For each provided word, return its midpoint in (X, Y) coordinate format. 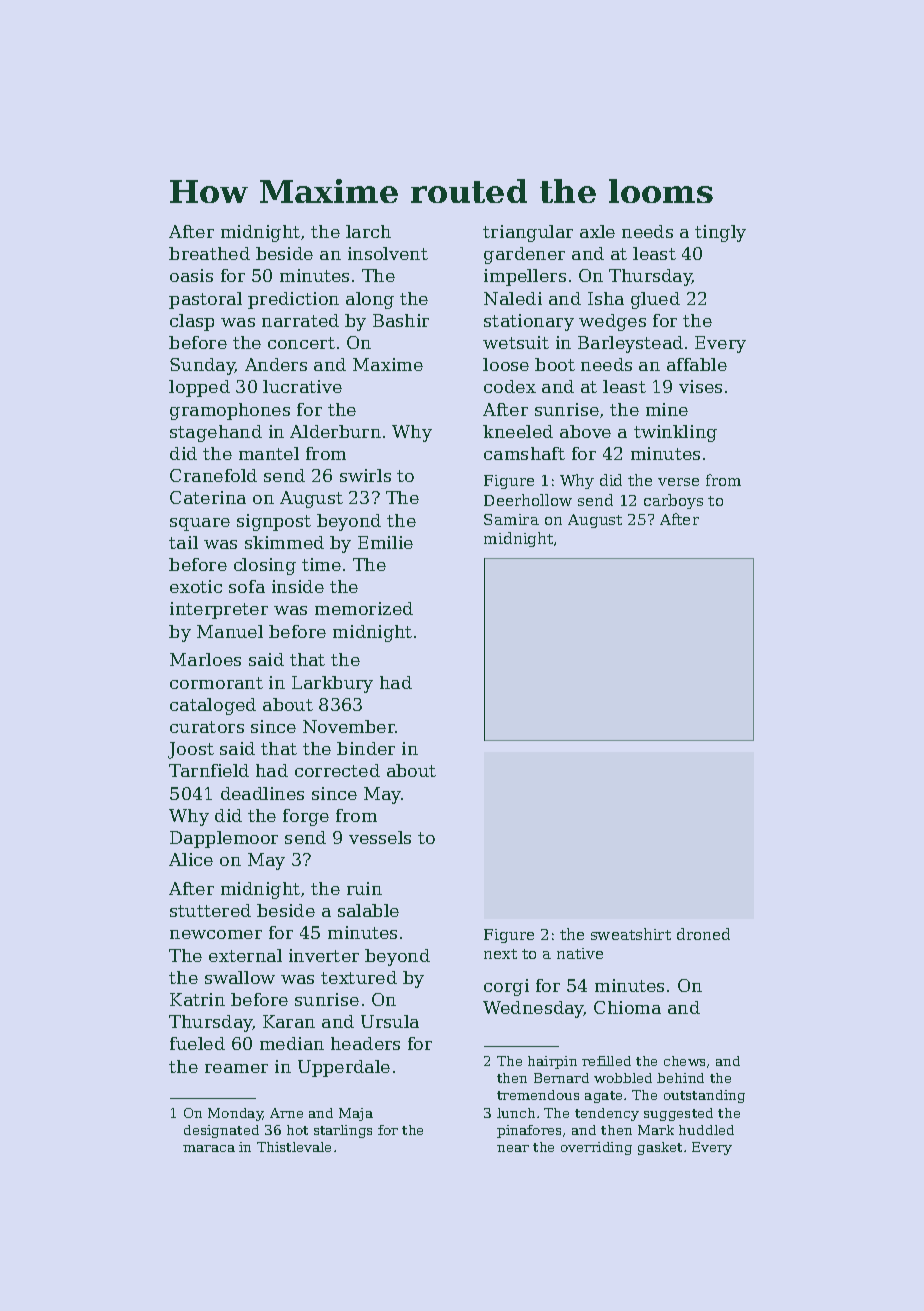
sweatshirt (631, 934)
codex (510, 386)
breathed (209, 253)
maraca (209, 1148)
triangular (528, 233)
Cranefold (213, 475)
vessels (380, 837)
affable (697, 364)
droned (703, 934)
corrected (337, 770)
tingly (720, 233)
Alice (191, 859)
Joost (191, 750)
